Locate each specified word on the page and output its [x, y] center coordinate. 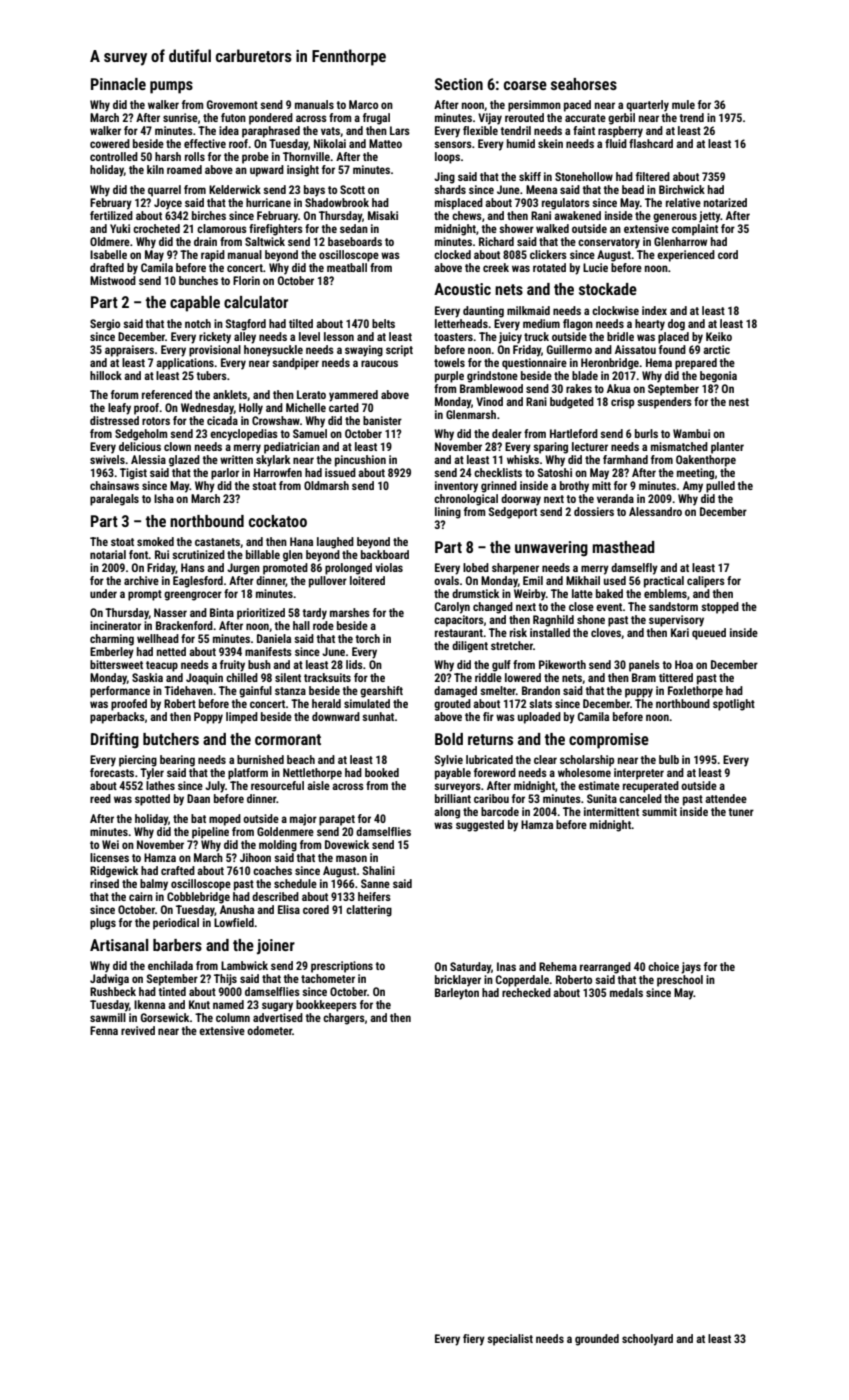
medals [626, 992]
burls [646, 433]
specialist [510, 1340]
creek [496, 267]
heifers [374, 896]
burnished [260, 759]
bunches [198, 280]
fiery [474, 1340]
